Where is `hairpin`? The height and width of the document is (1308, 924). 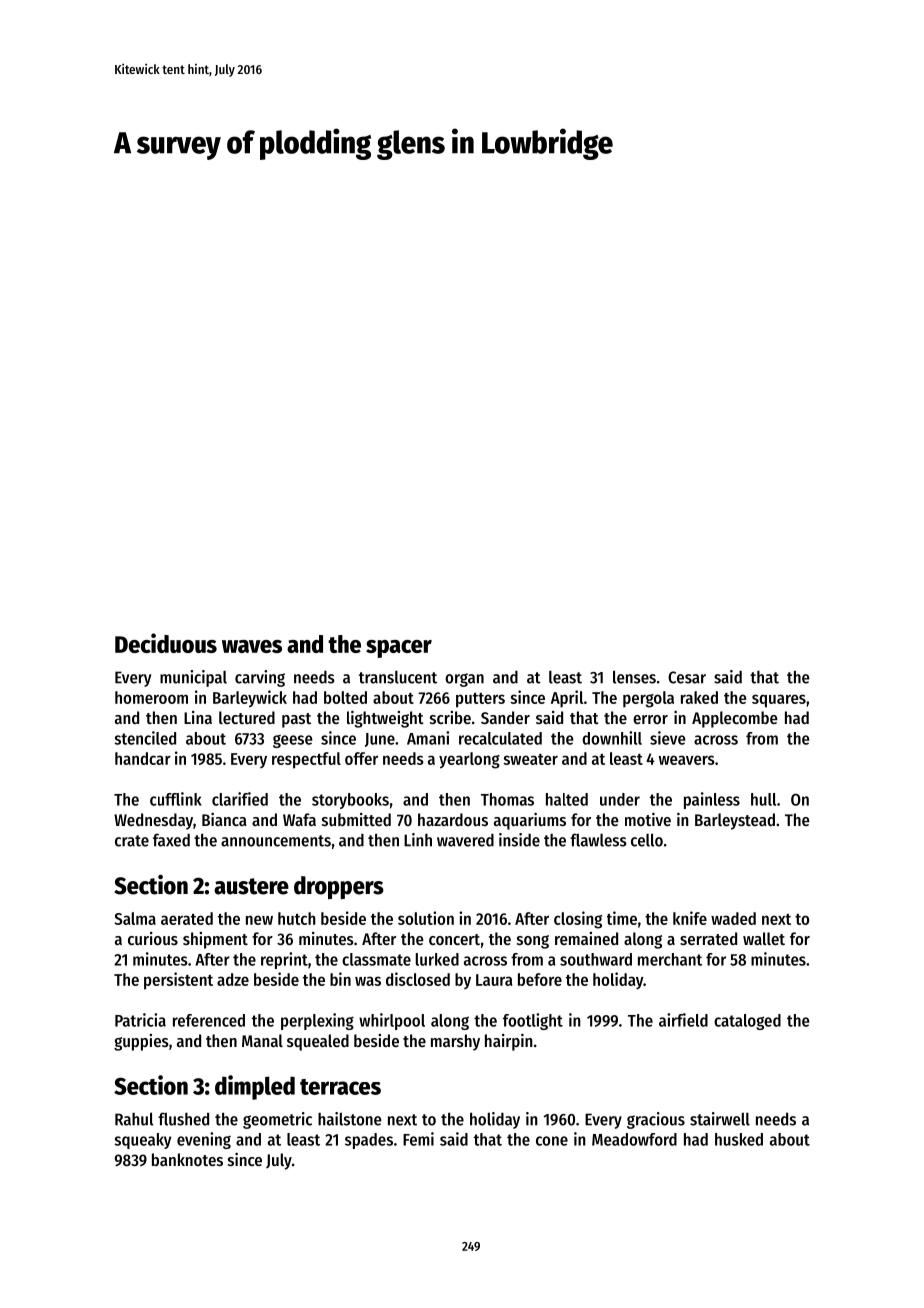 hairpin is located at coordinates (509, 1042).
